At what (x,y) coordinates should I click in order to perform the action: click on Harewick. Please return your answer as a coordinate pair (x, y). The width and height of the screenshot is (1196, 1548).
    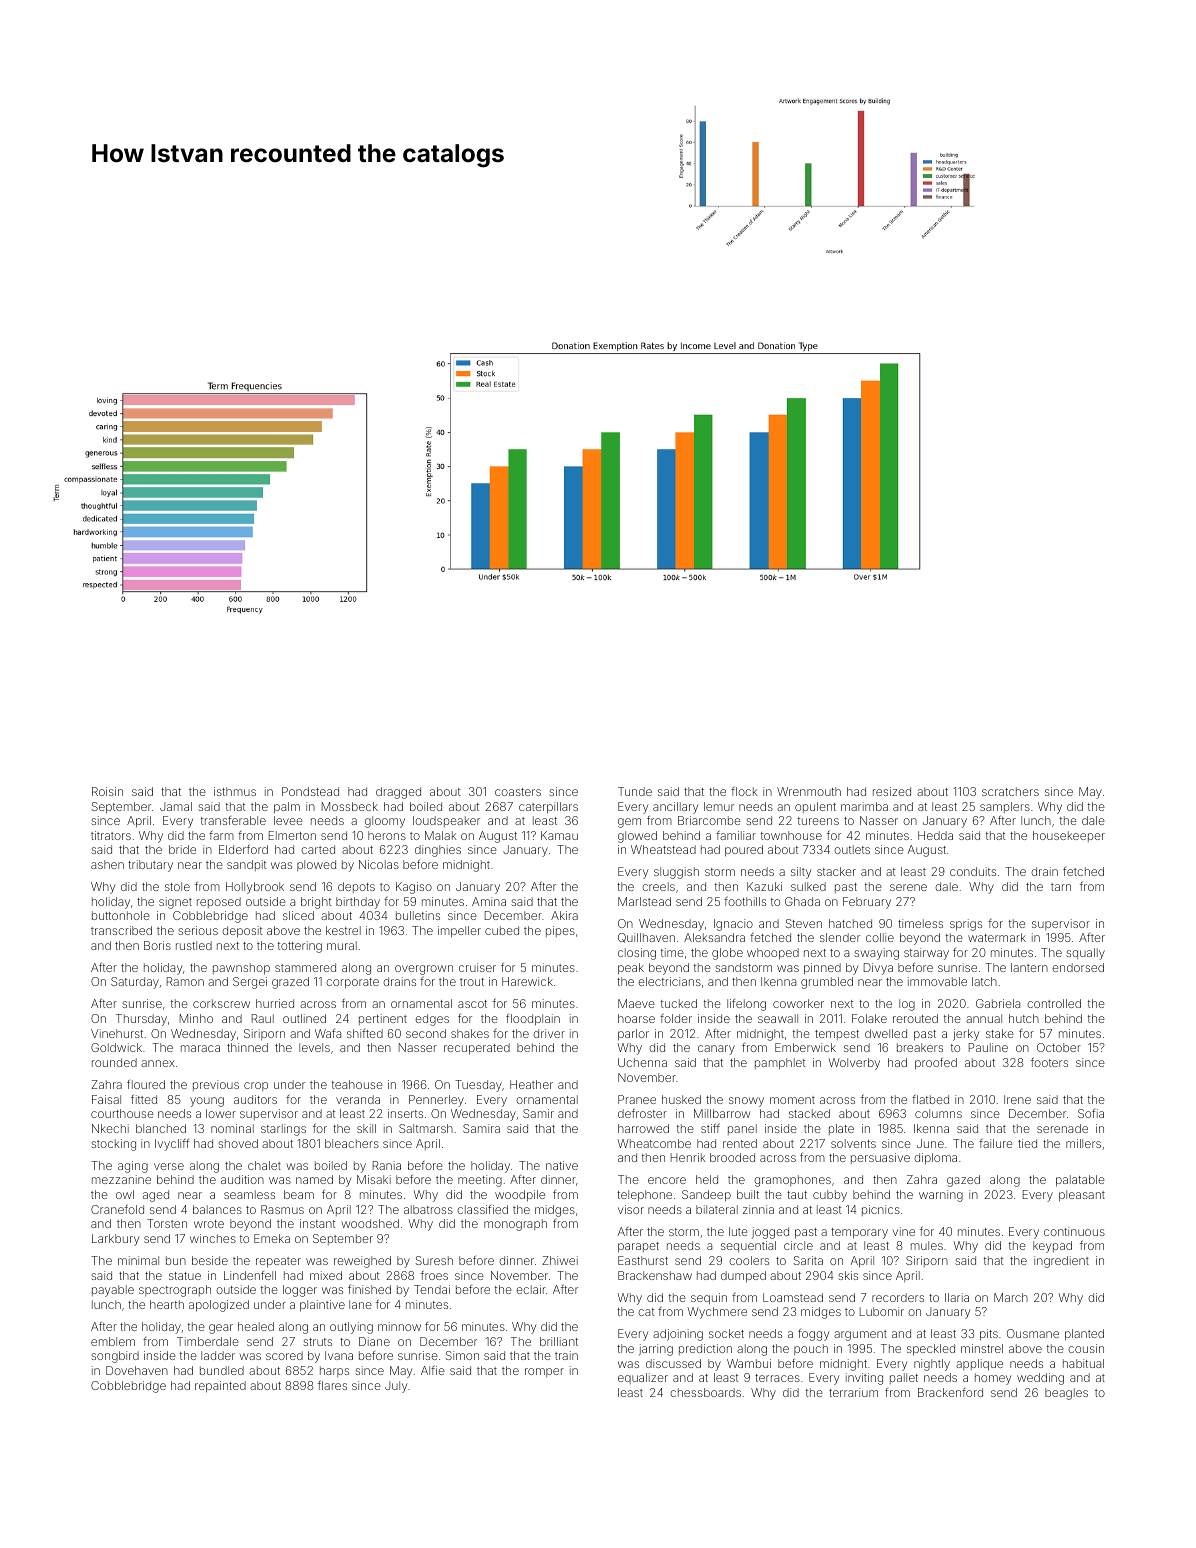
    Looking at the image, I should click on (527, 981).
